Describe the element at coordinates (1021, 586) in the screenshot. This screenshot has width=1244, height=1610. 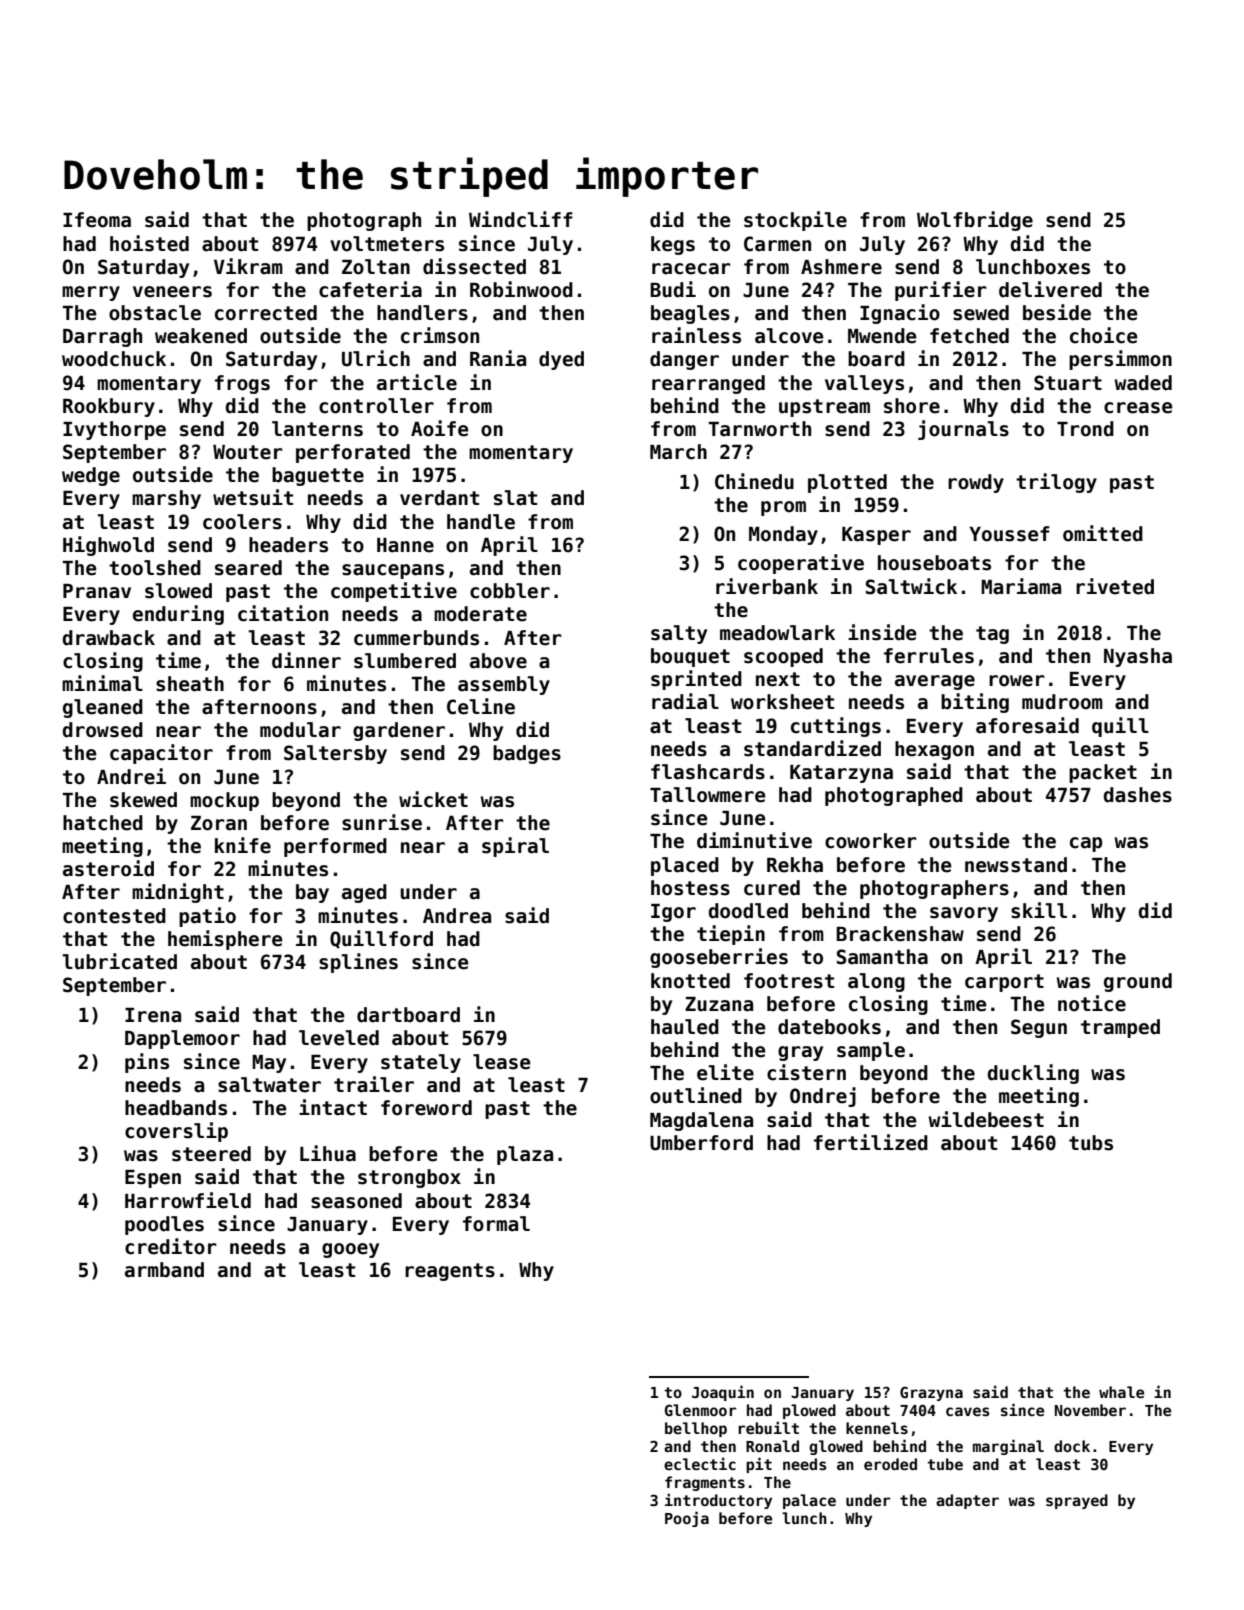
I see `Mariama` at that location.
